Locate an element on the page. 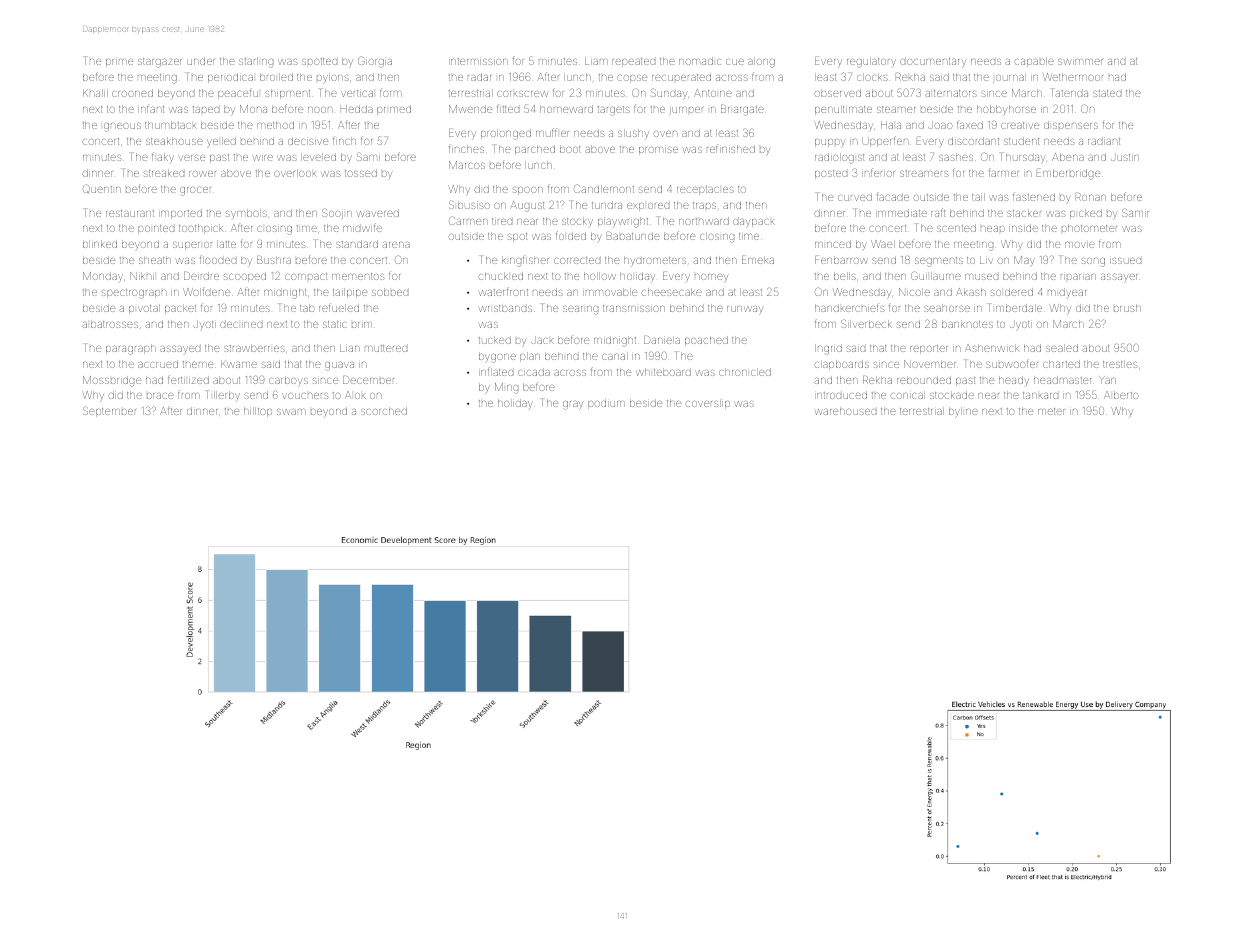 The width and height of the page is (1233, 952). Quentin is located at coordinates (102, 189).
